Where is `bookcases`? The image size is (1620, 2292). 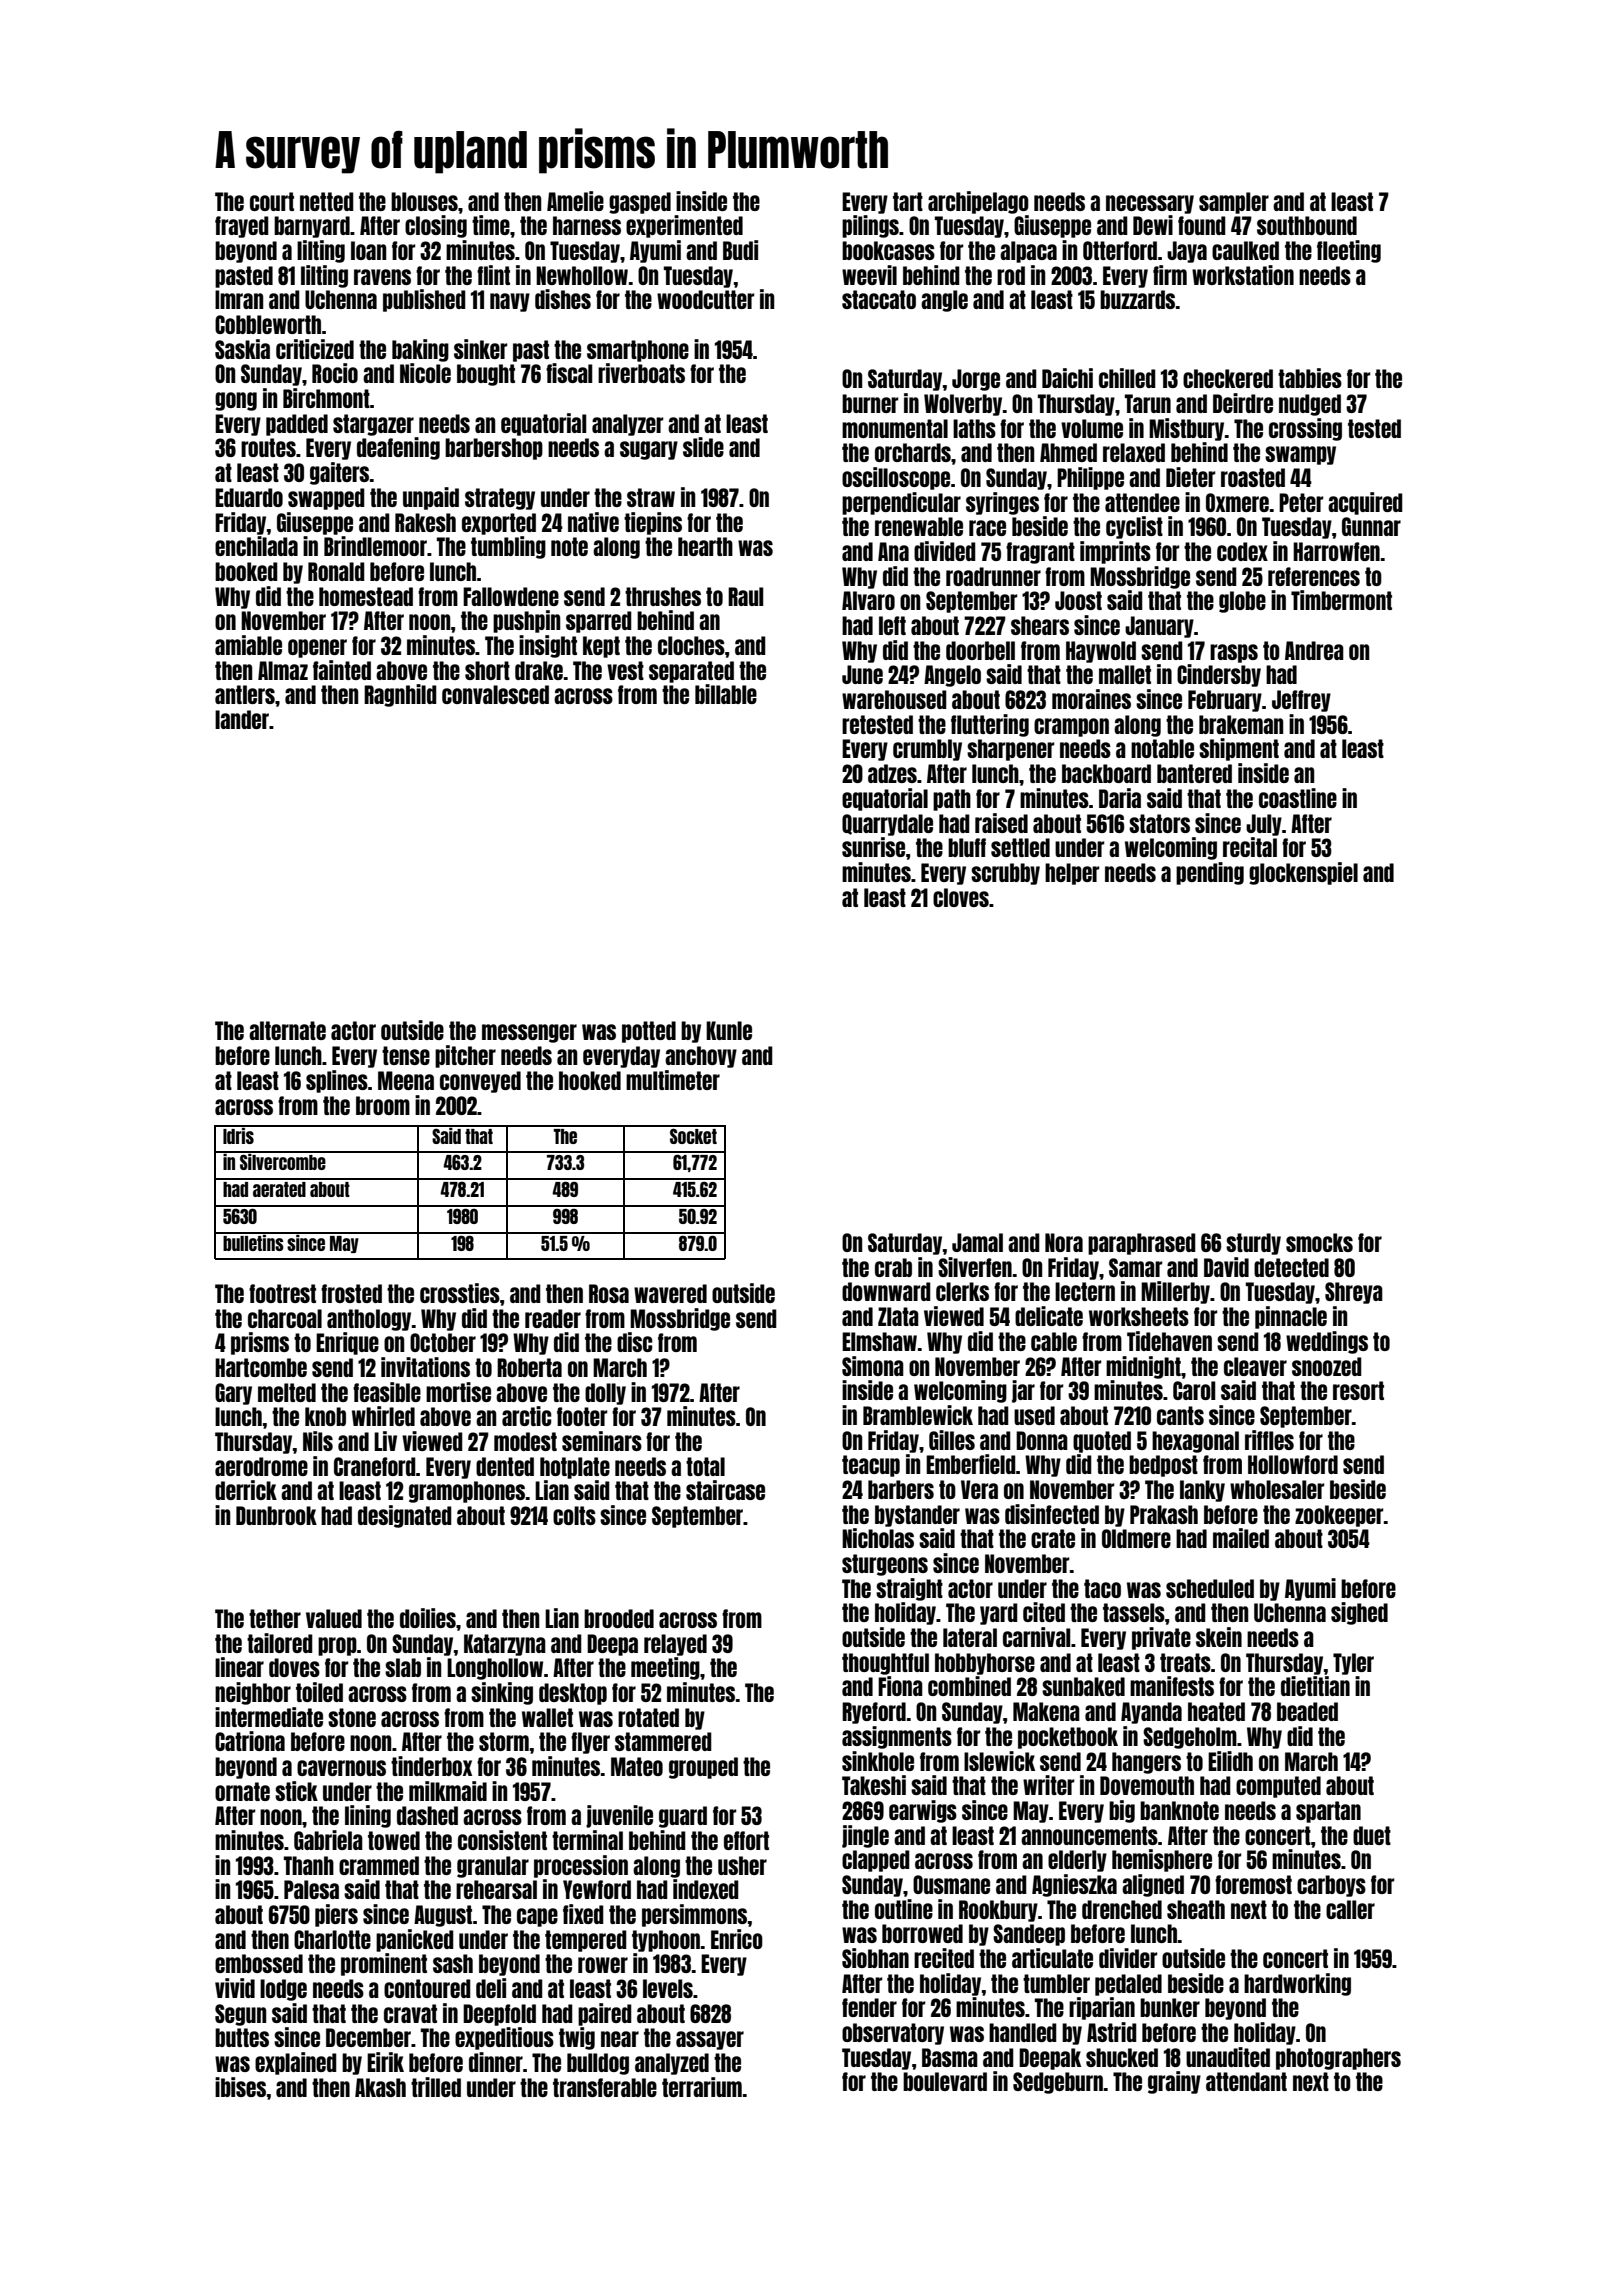 bookcases is located at coordinates (888, 250).
